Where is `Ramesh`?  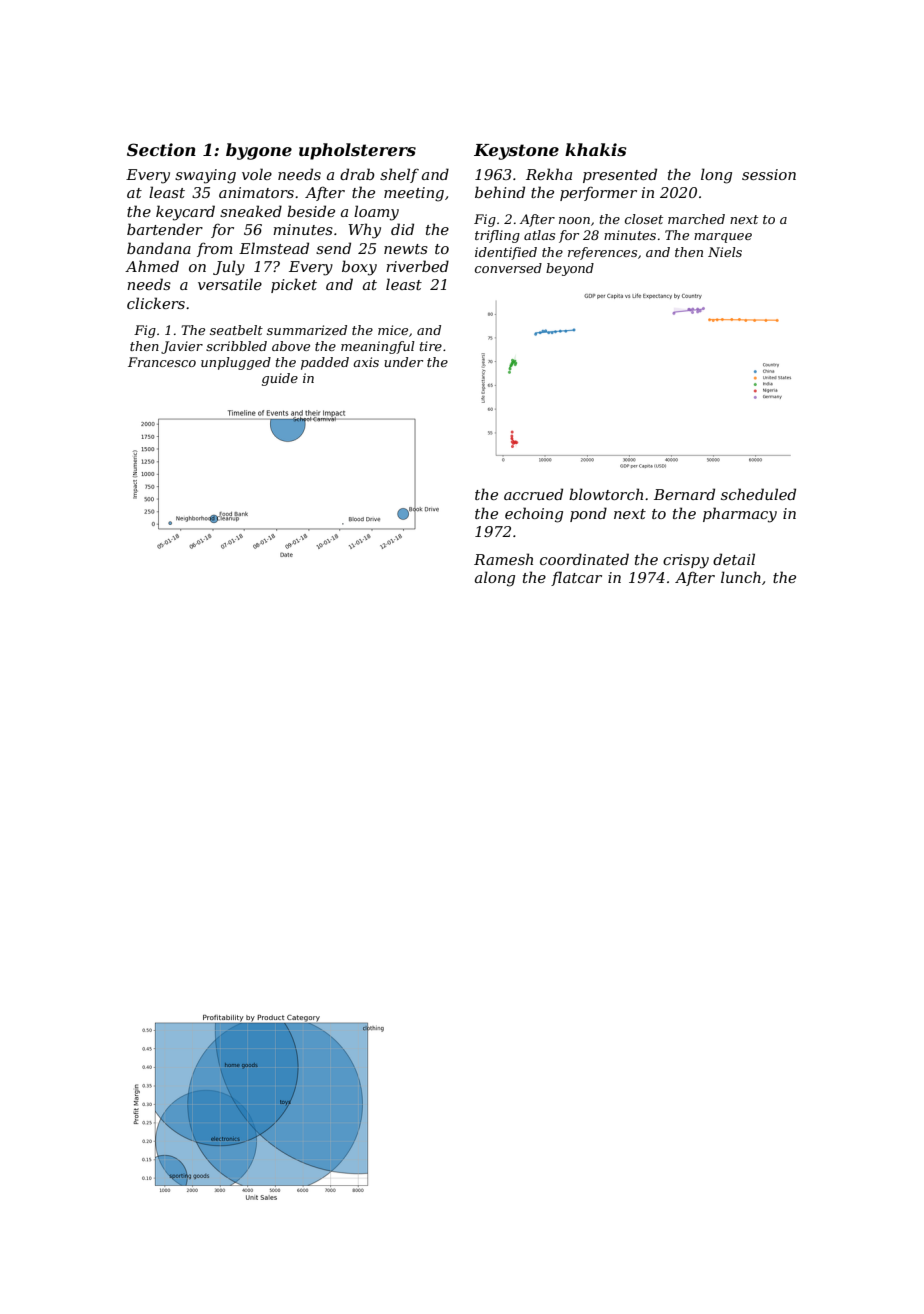
Ramesh is located at coordinates (503, 559).
